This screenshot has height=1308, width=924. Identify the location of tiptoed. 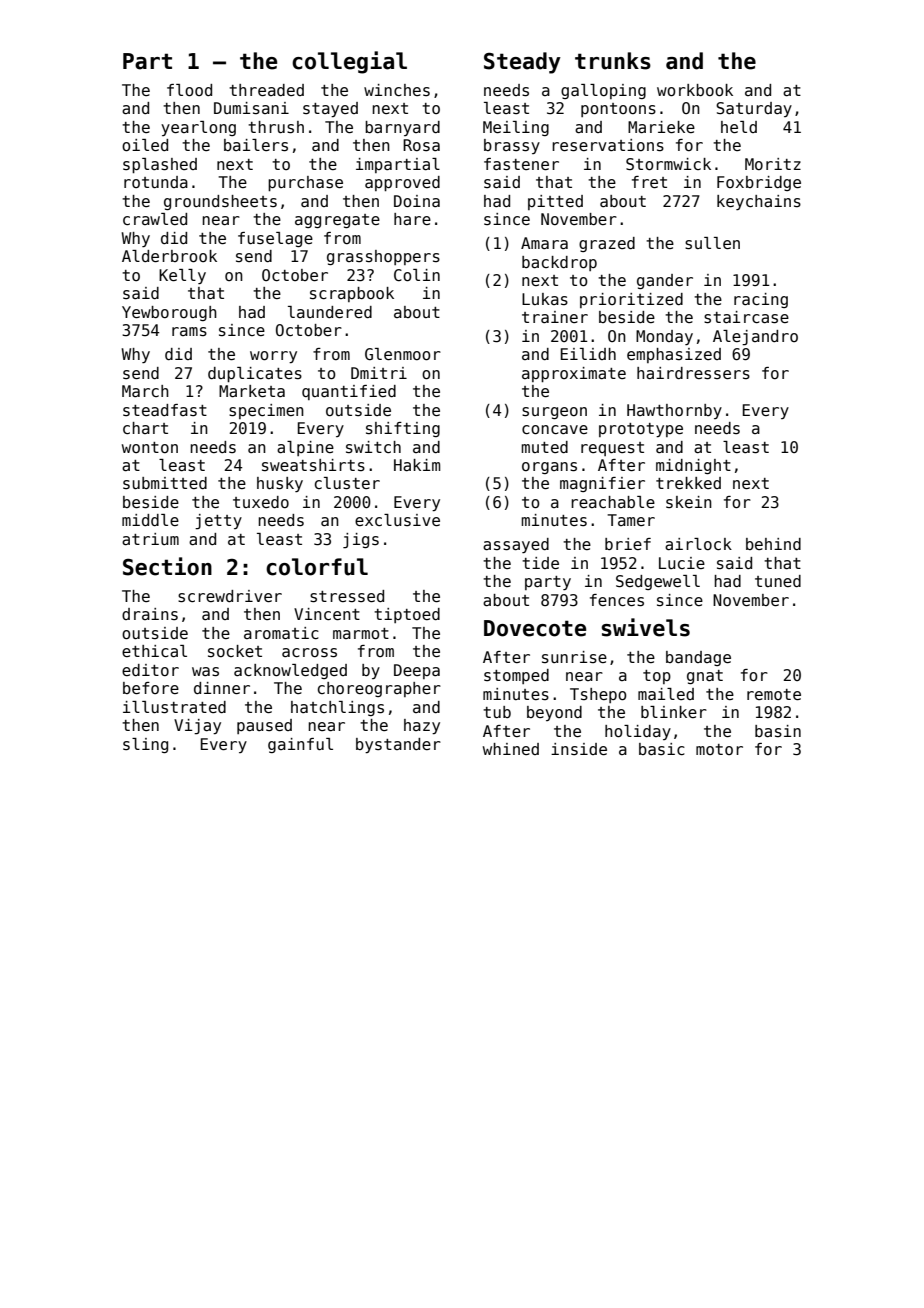
(407, 615).
